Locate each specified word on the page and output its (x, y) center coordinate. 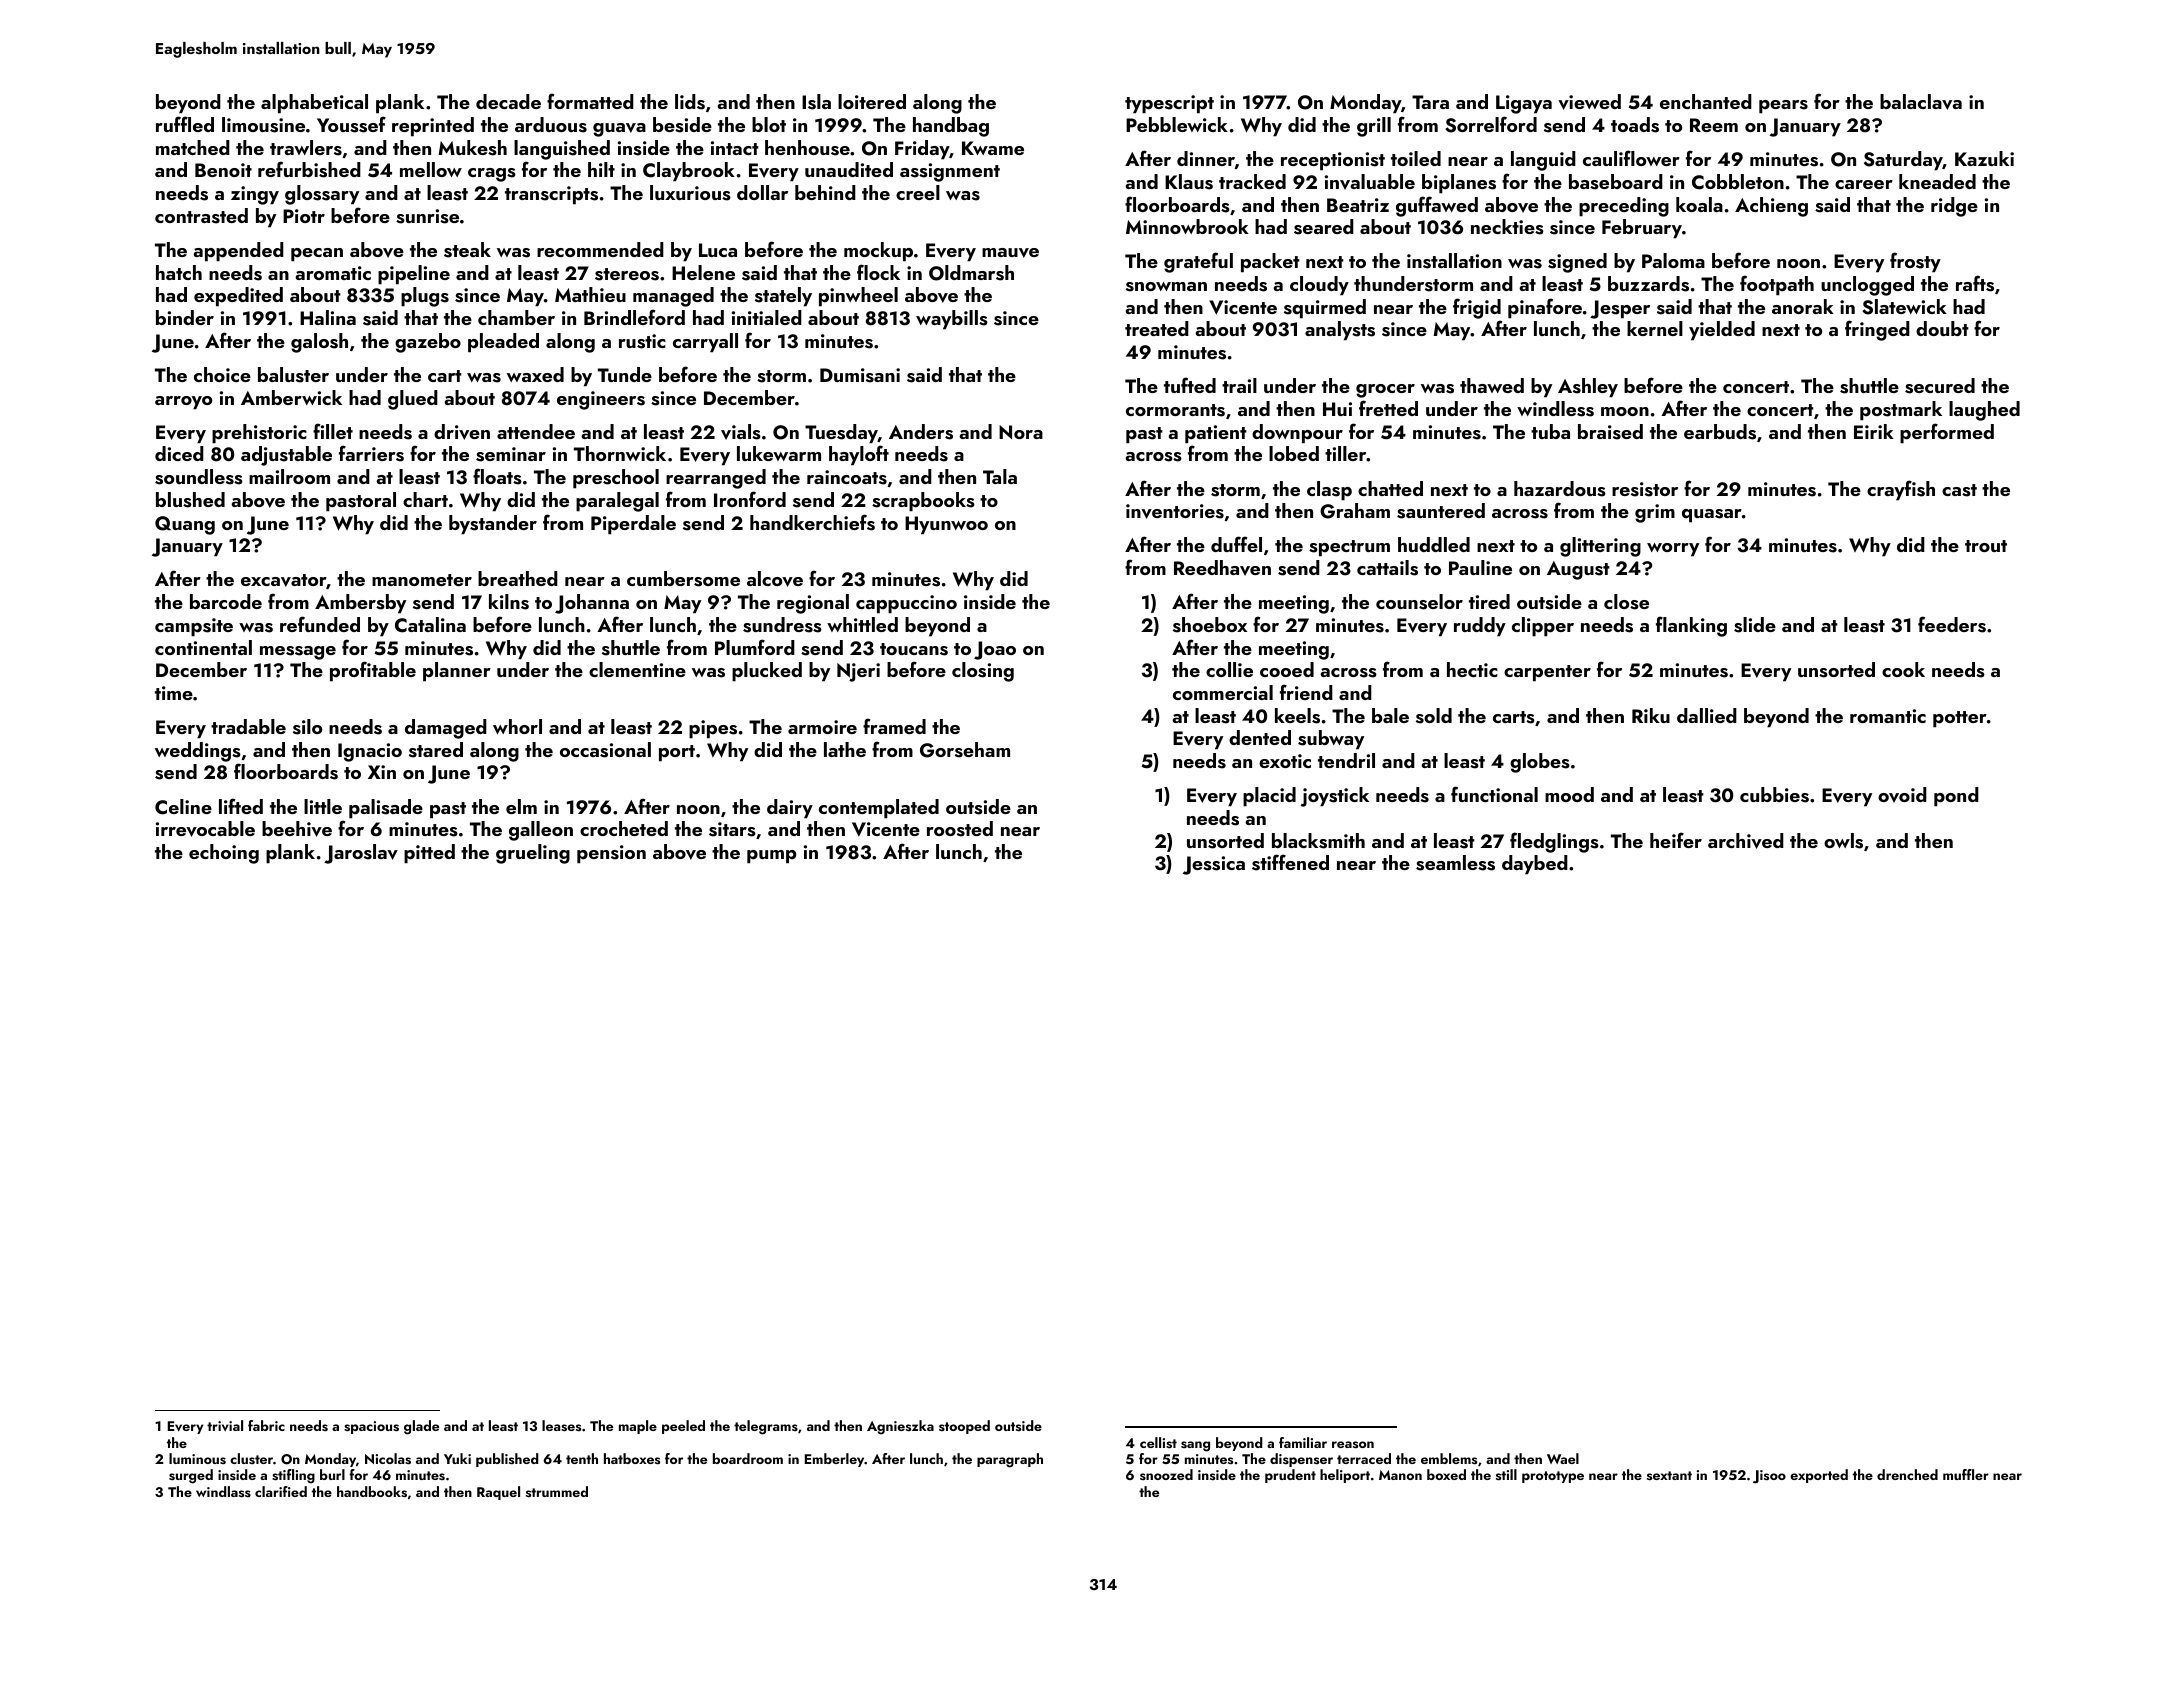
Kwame (993, 148)
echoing (224, 854)
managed (673, 297)
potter (1960, 719)
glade (421, 1427)
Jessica (1214, 865)
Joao (995, 650)
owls (1843, 841)
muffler (1966, 1474)
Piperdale (633, 525)
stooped (964, 1427)
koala (1699, 204)
